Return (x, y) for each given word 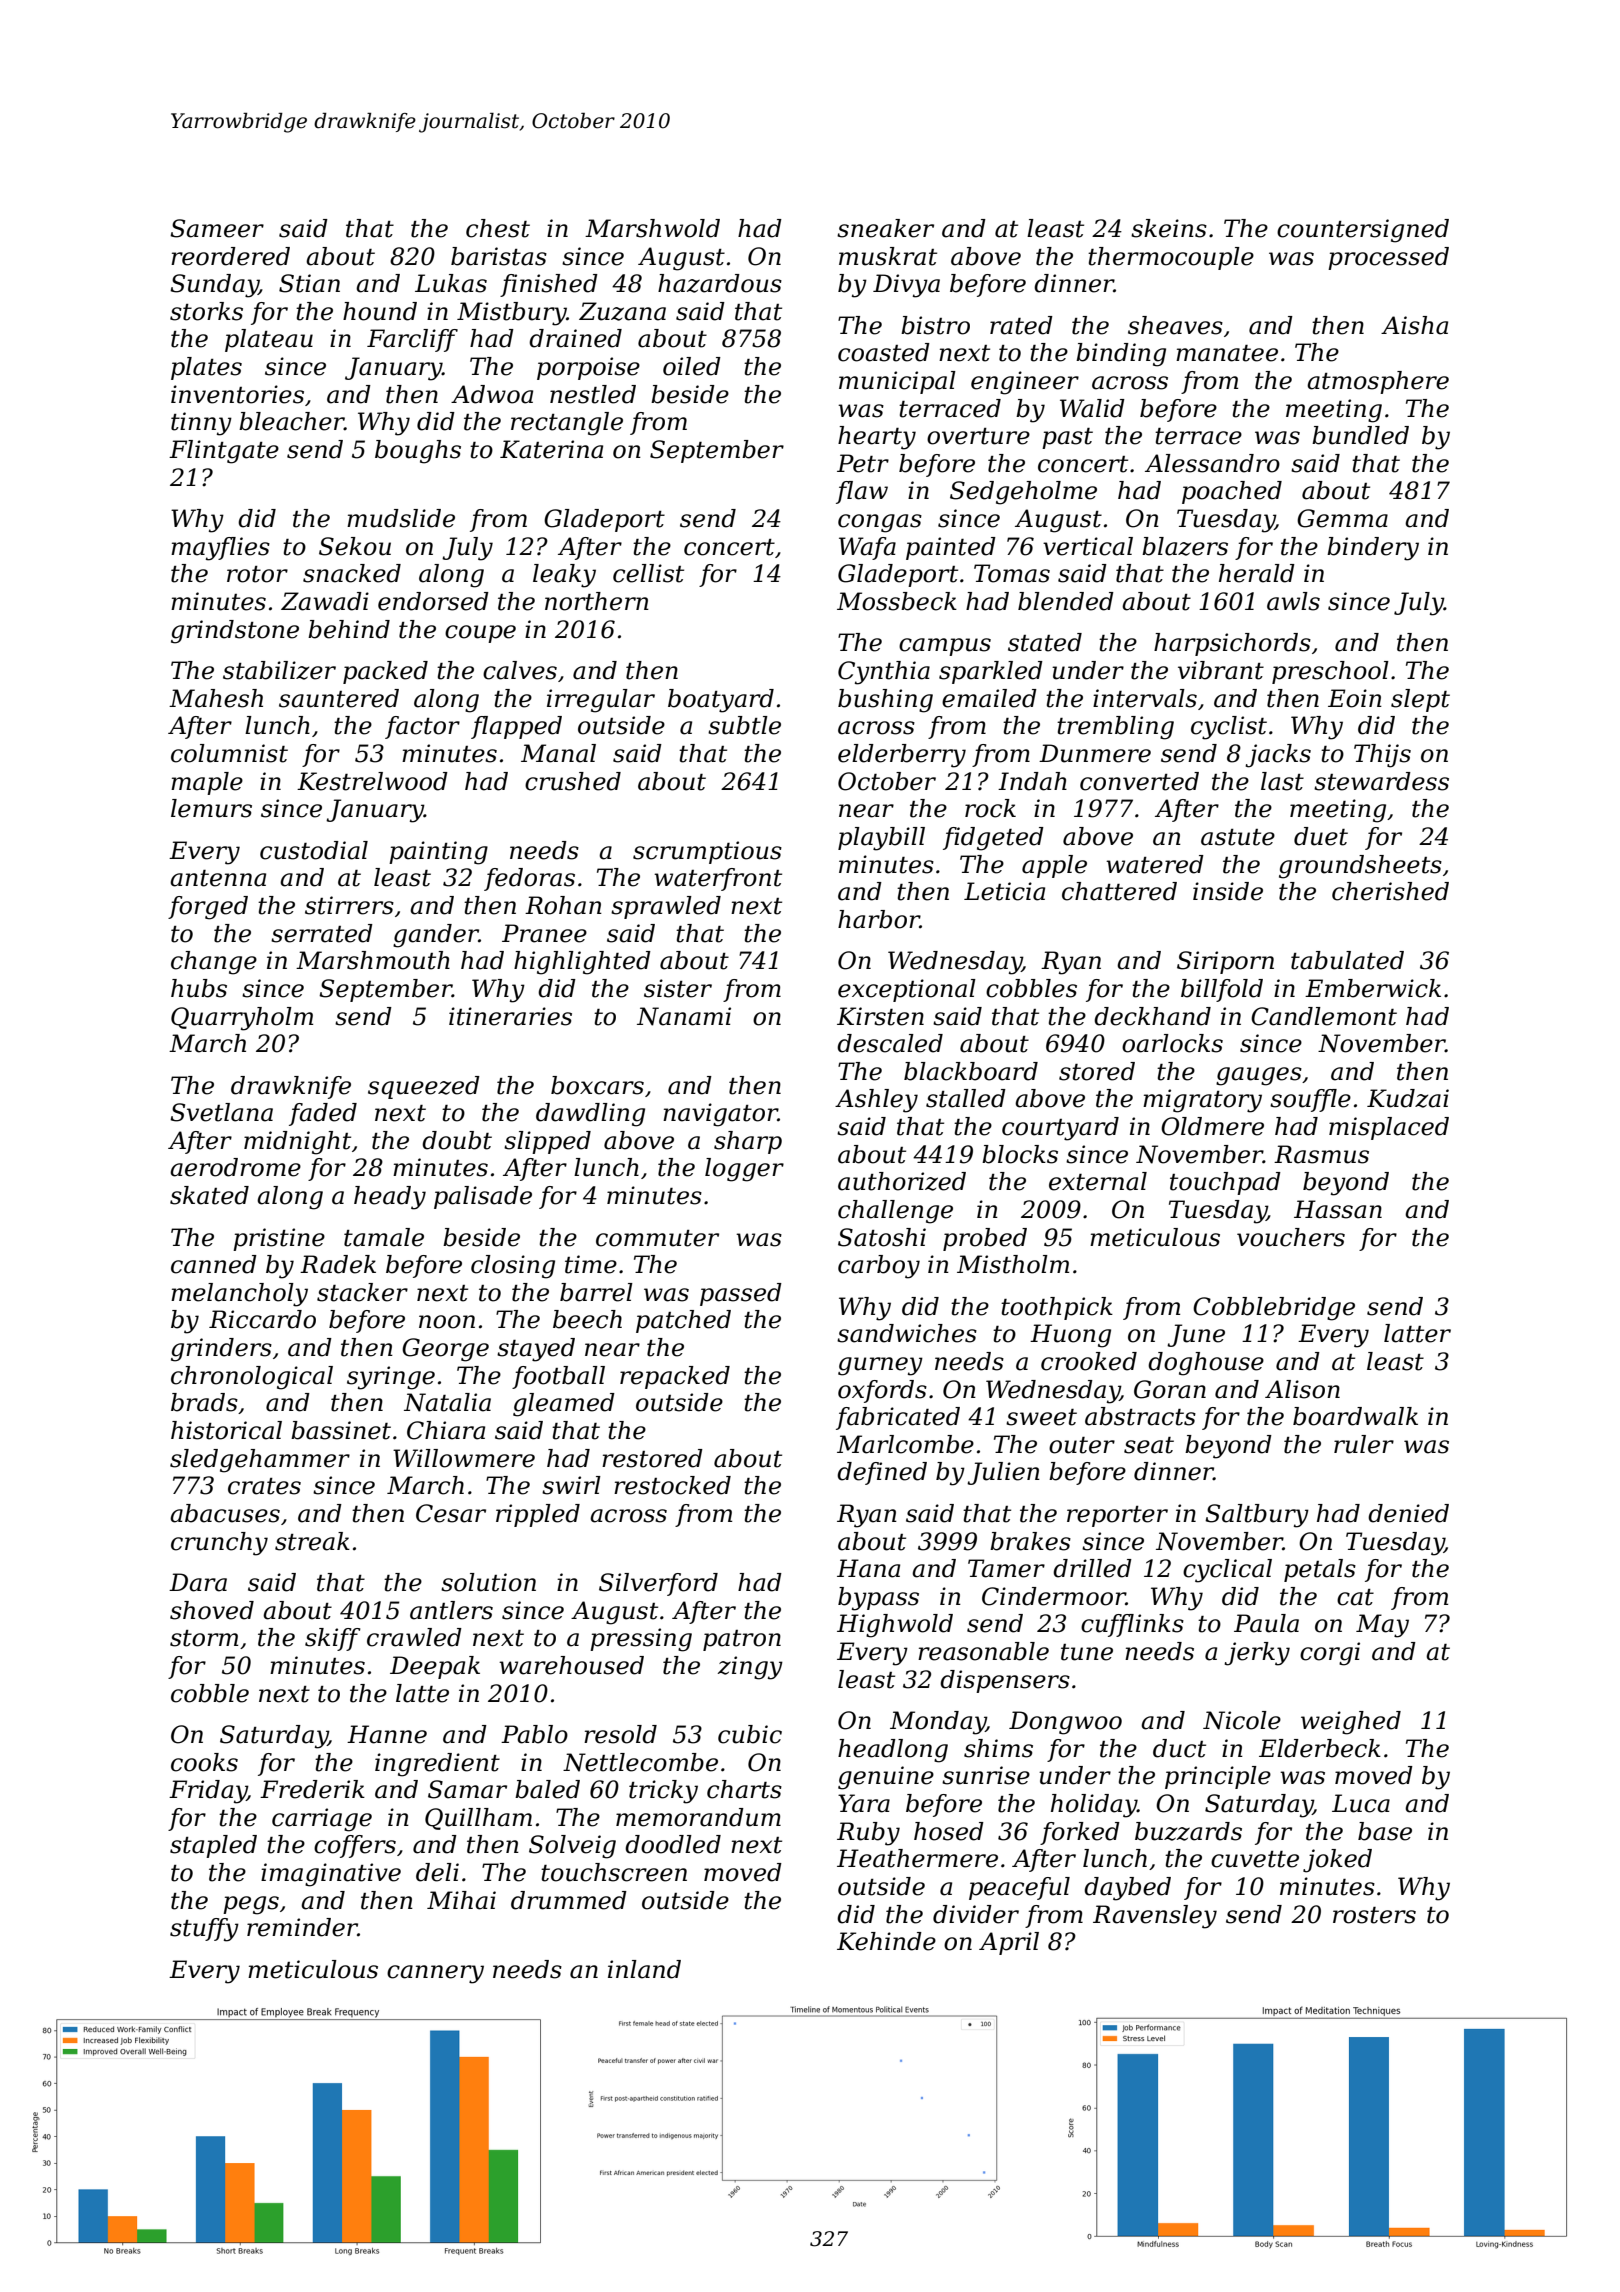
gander (436, 936)
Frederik (312, 1789)
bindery (1373, 549)
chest (498, 228)
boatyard (721, 701)
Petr (863, 463)
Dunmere (1095, 753)
